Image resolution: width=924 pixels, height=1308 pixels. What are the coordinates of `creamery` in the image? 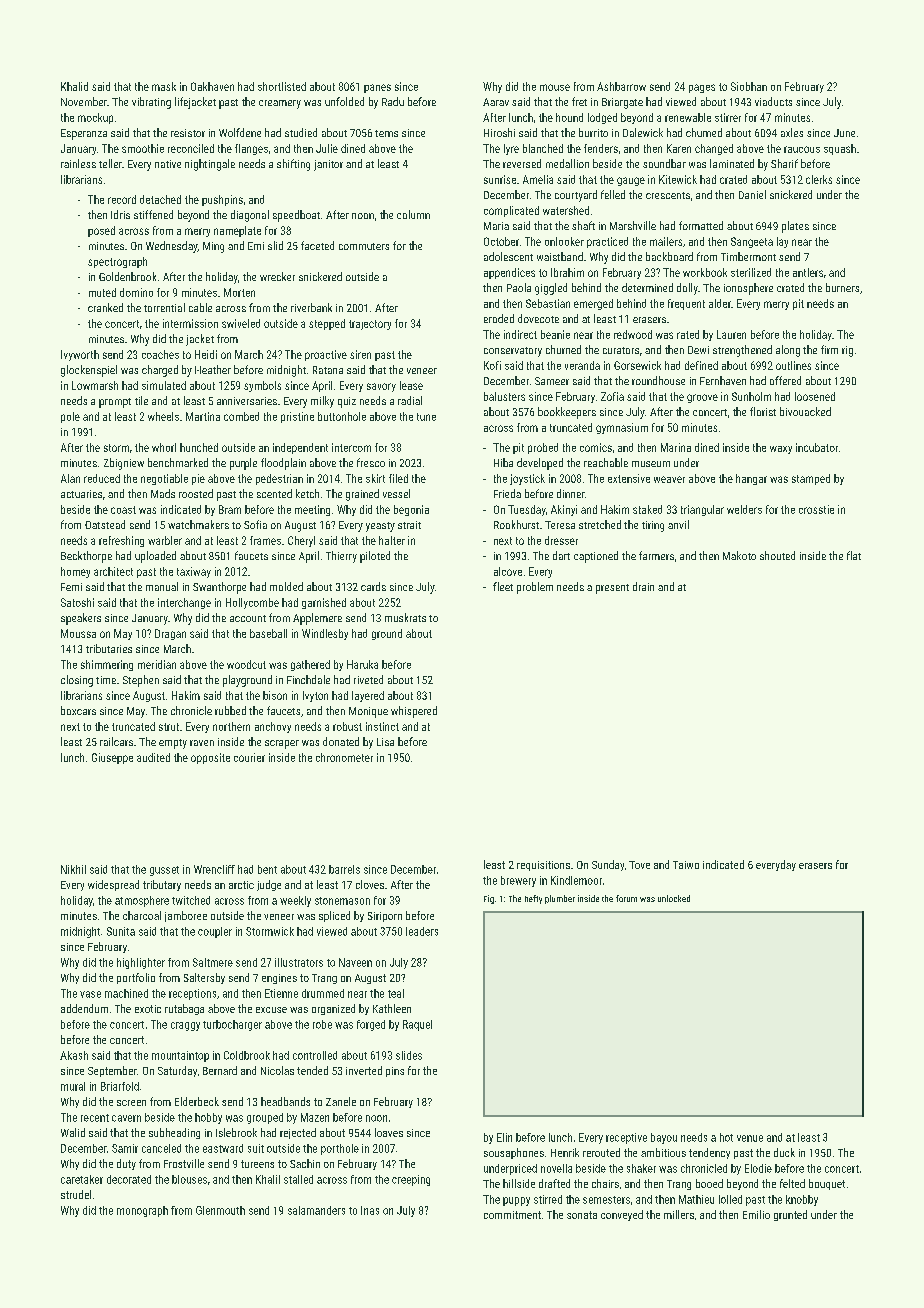 It's located at (280, 104).
